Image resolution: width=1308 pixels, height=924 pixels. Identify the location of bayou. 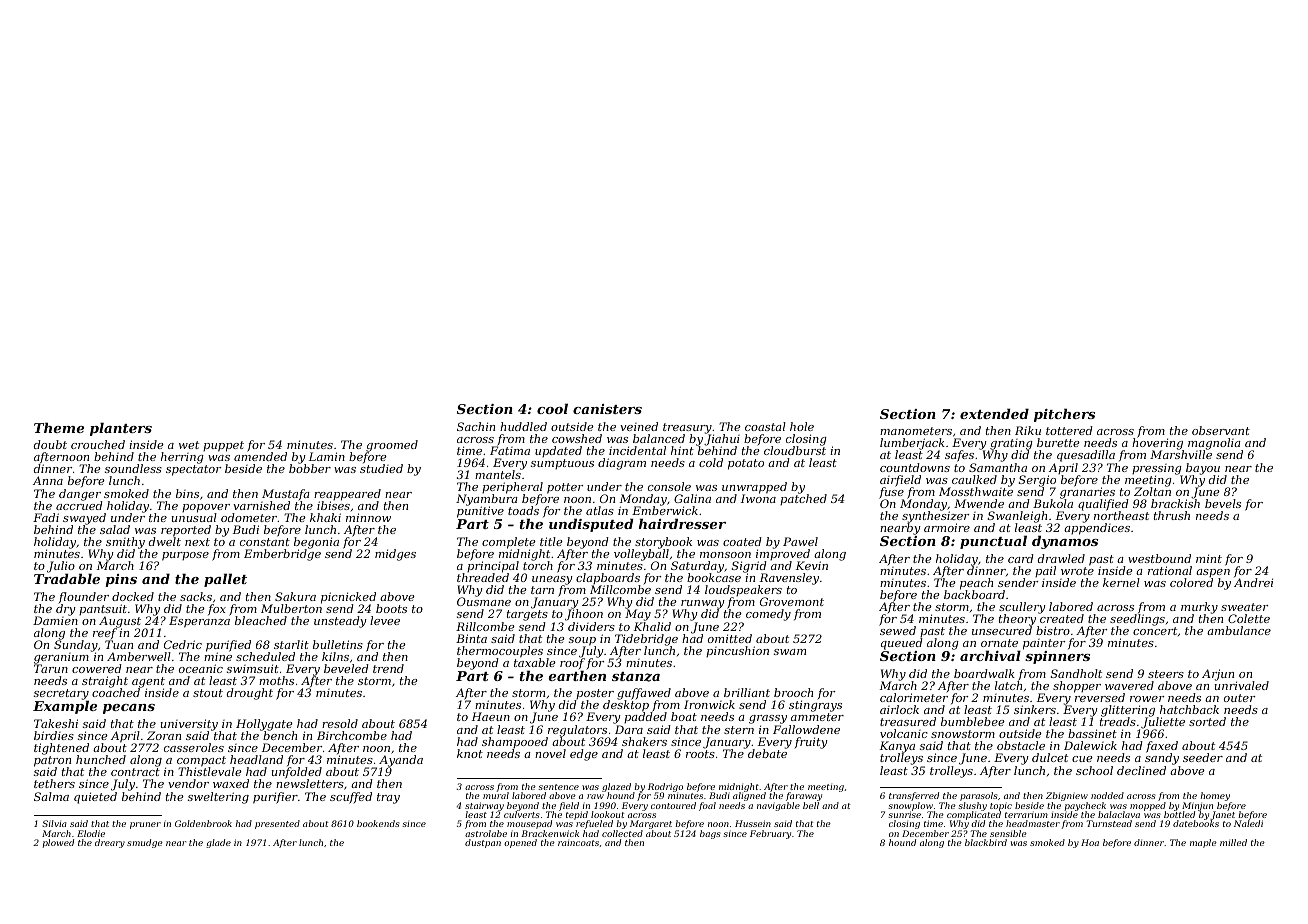
(1203, 469).
